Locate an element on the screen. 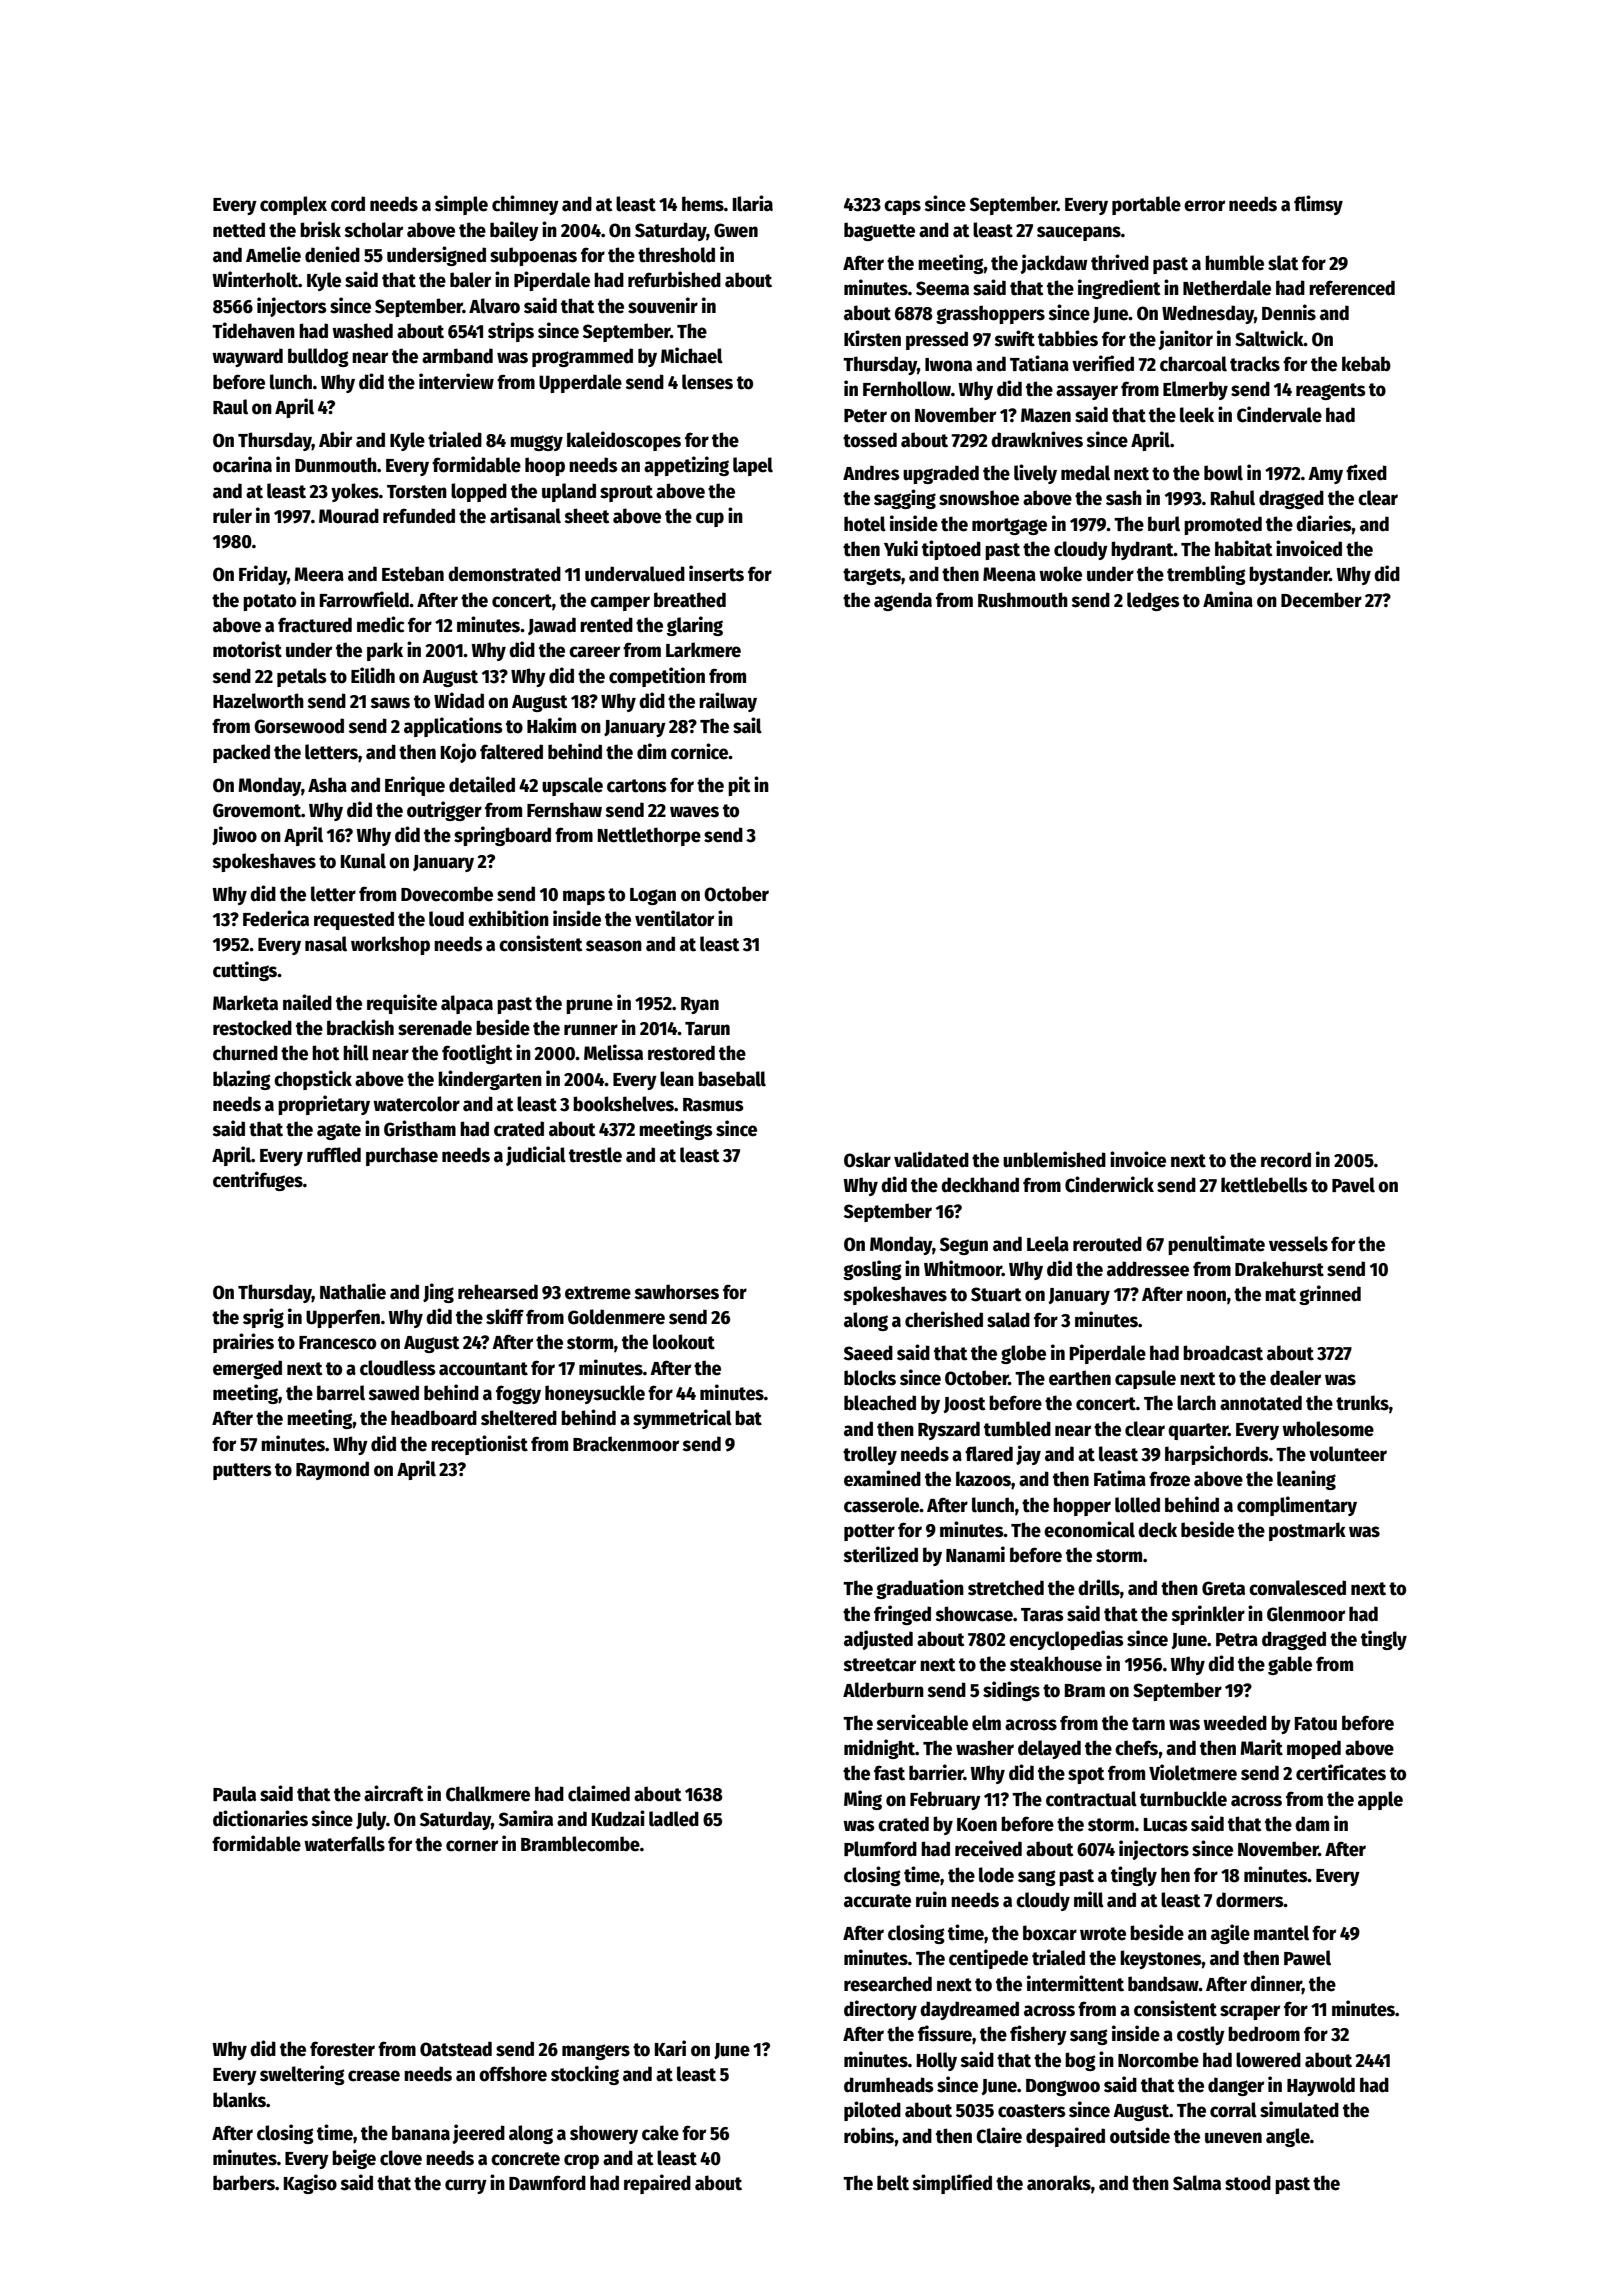 This screenshot has height=2292, width=1620. aircraft is located at coordinates (394, 1793).
